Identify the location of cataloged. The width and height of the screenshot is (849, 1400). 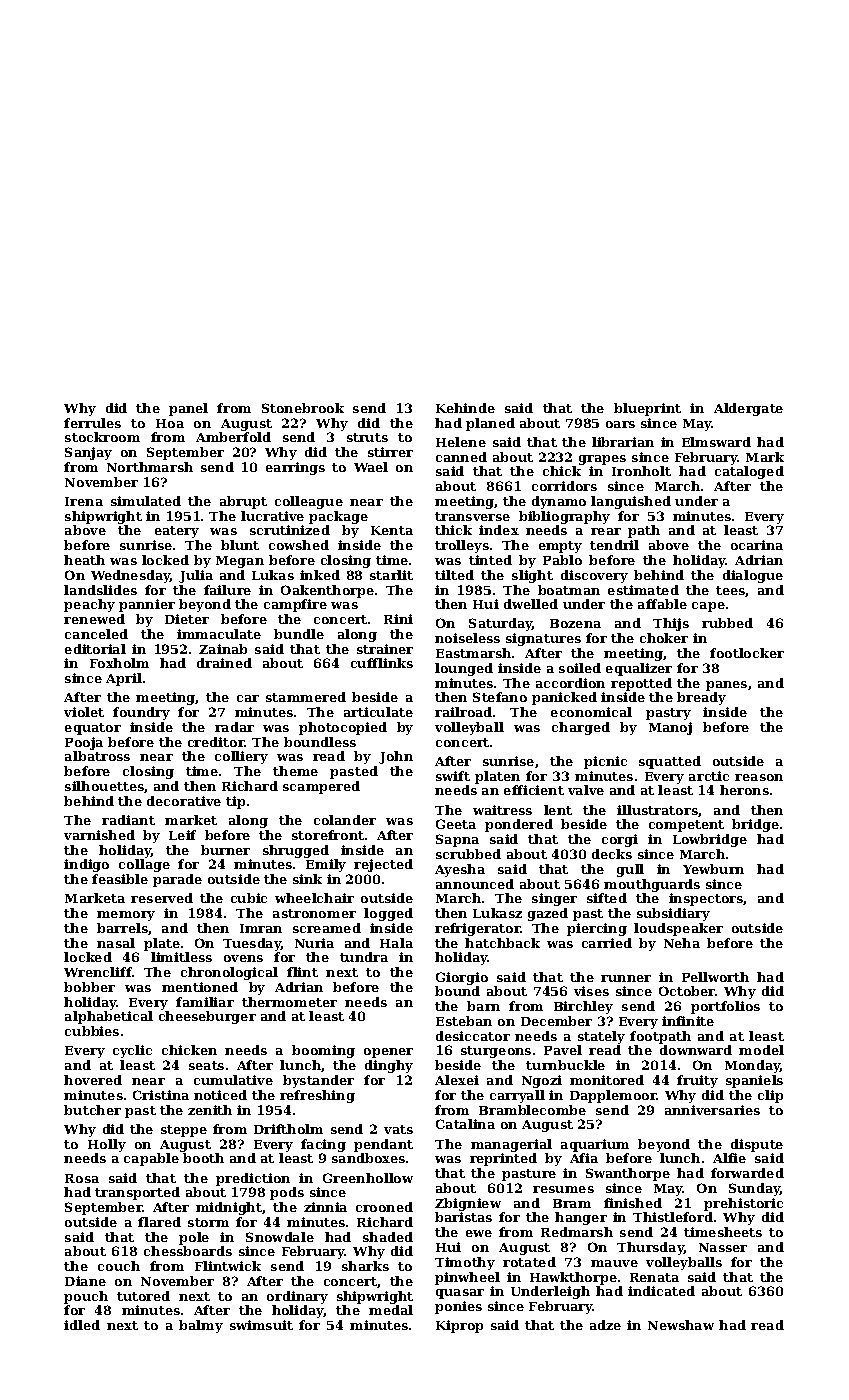
(749, 472).
